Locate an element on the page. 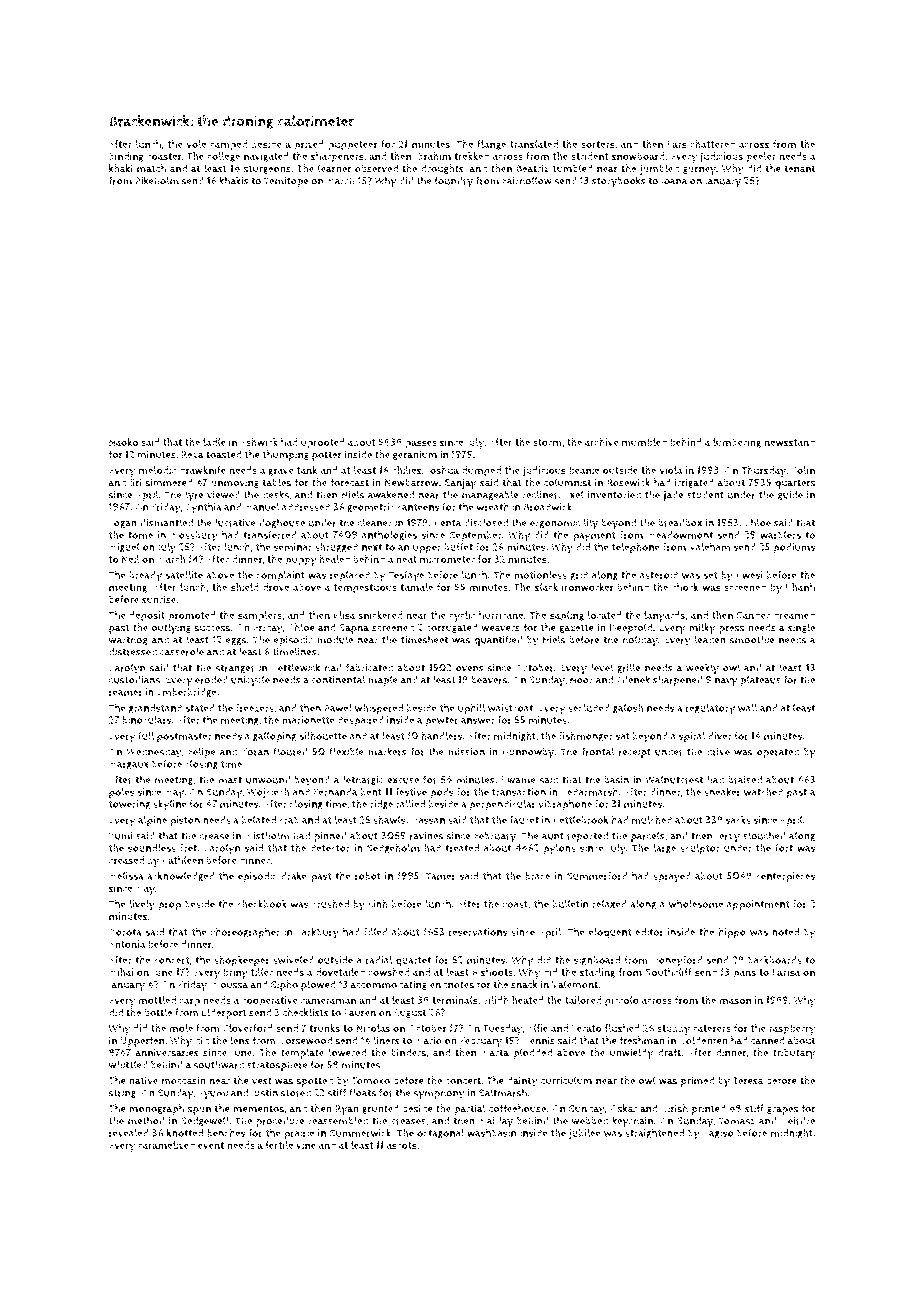 The image size is (924, 1308). complaint is located at coordinates (280, 576).
